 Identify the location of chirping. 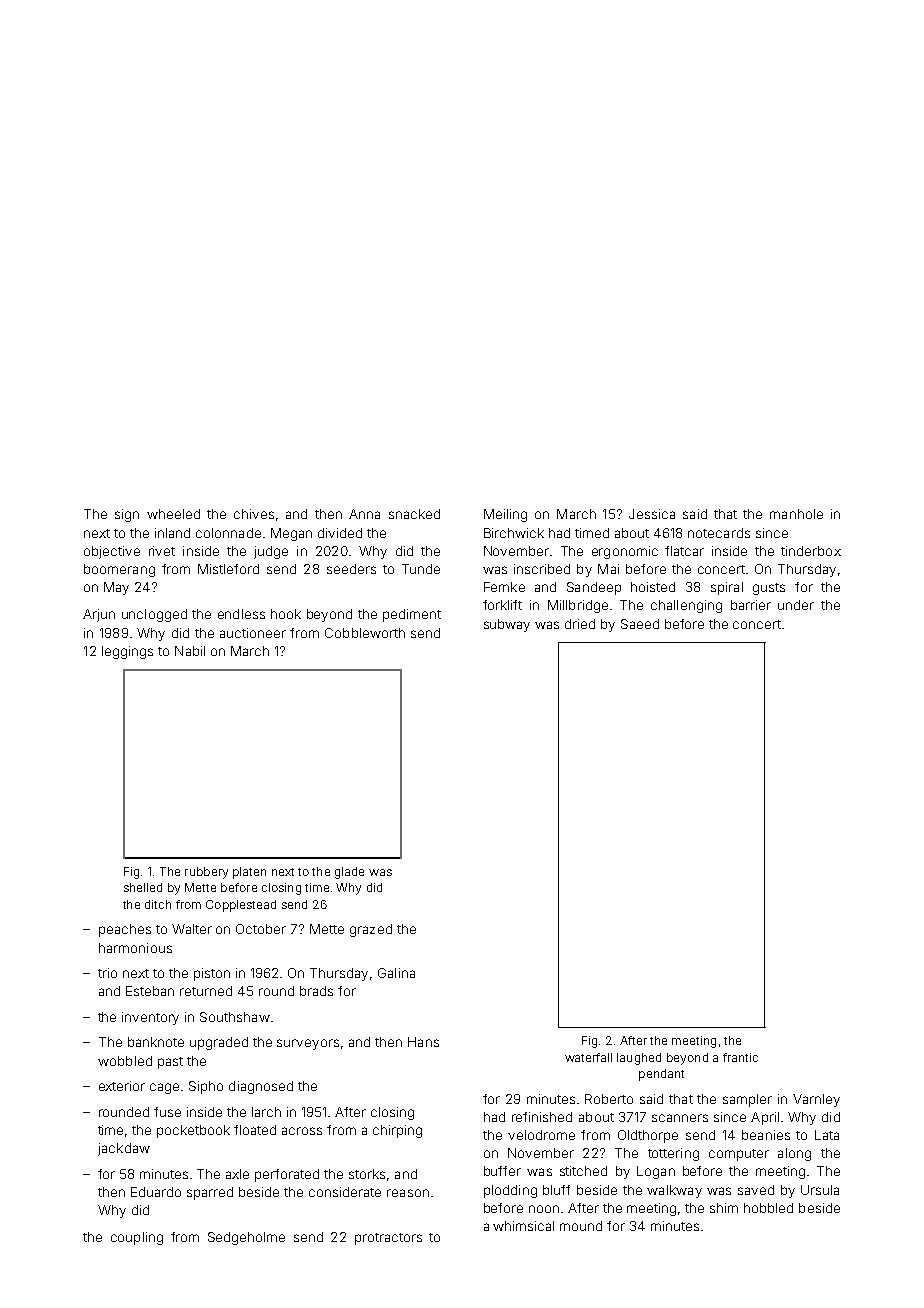
(397, 1131).
